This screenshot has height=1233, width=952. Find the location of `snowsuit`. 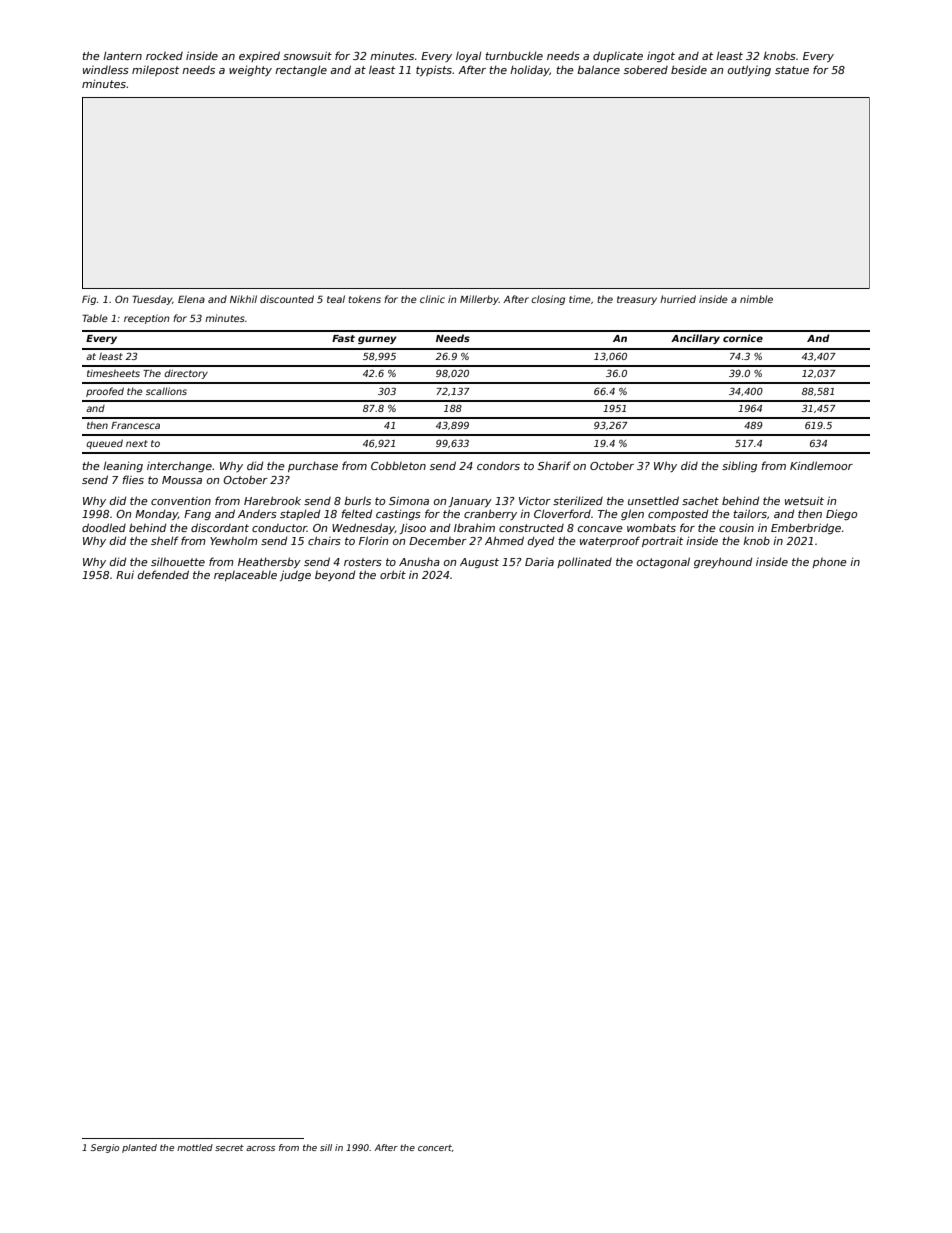

snowsuit is located at coordinates (307, 55).
